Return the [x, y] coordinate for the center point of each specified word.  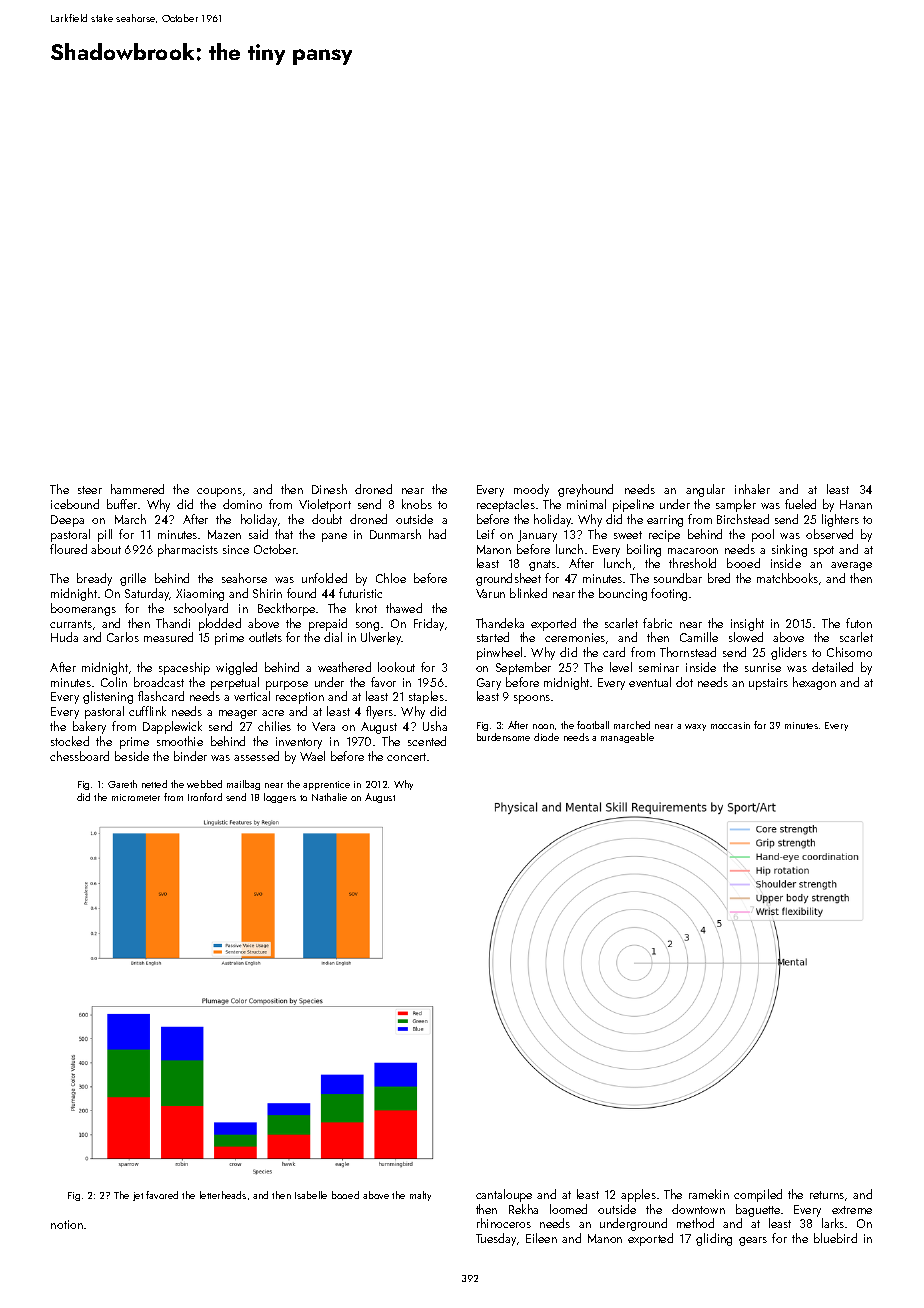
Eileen [541, 1238]
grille [133, 579]
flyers [379, 712]
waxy [695, 727]
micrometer [136, 797]
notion [67, 1224]
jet [138, 1196]
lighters [840, 520]
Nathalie [329, 797]
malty [420, 1196]
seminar [659, 667]
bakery [89, 727]
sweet [628, 535]
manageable [627, 738]
